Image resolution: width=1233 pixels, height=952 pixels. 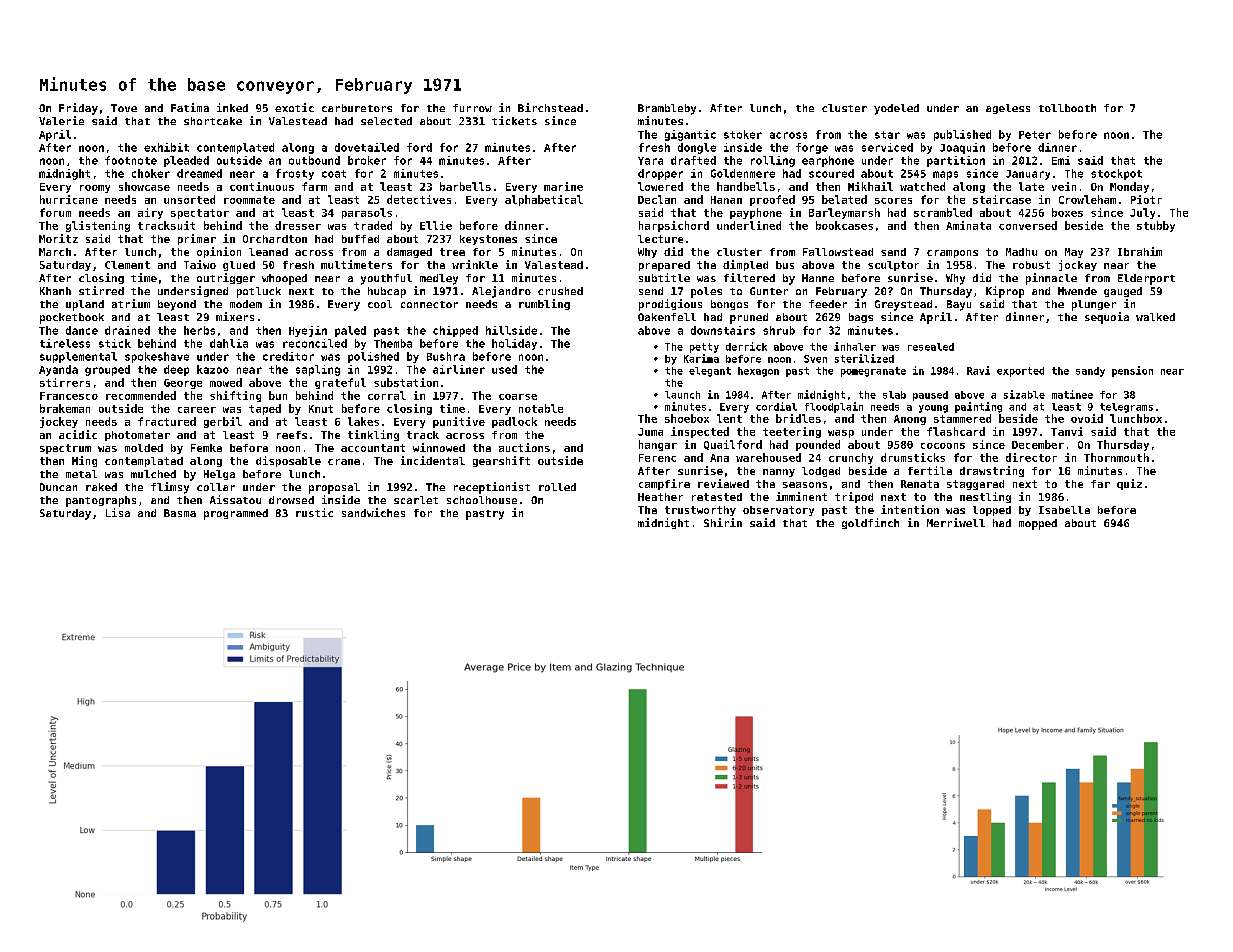 I want to click on incidental, so click(x=433, y=460).
